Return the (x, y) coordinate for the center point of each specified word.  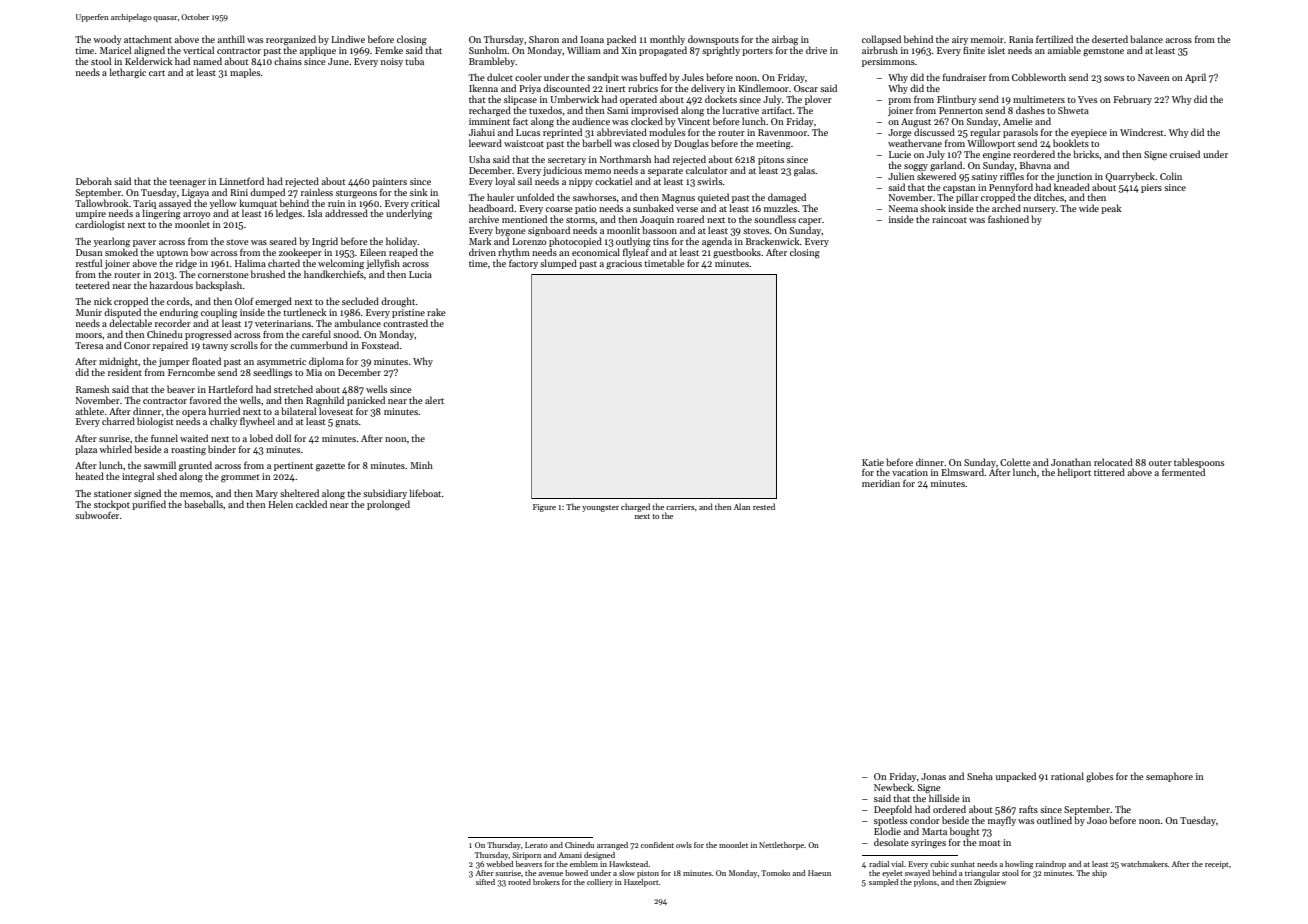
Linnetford (241, 181)
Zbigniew (990, 883)
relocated (1113, 462)
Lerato (536, 845)
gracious (624, 264)
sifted (485, 882)
